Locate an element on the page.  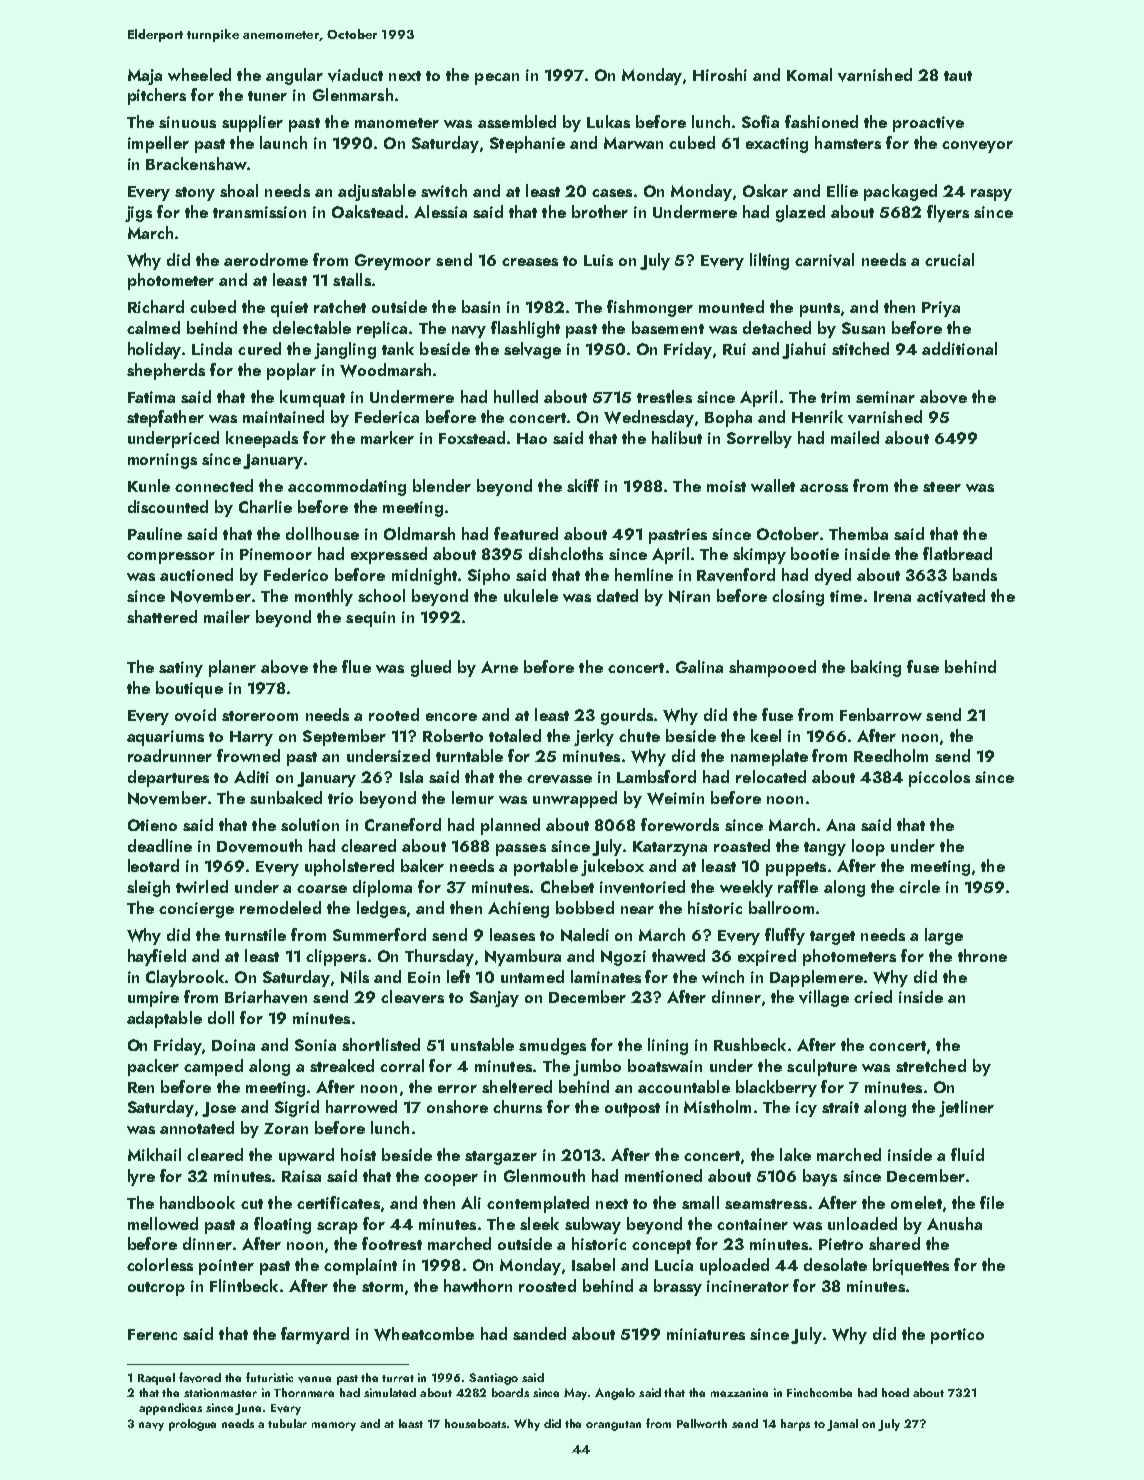
scrap is located at coordinates (337, 1228).
